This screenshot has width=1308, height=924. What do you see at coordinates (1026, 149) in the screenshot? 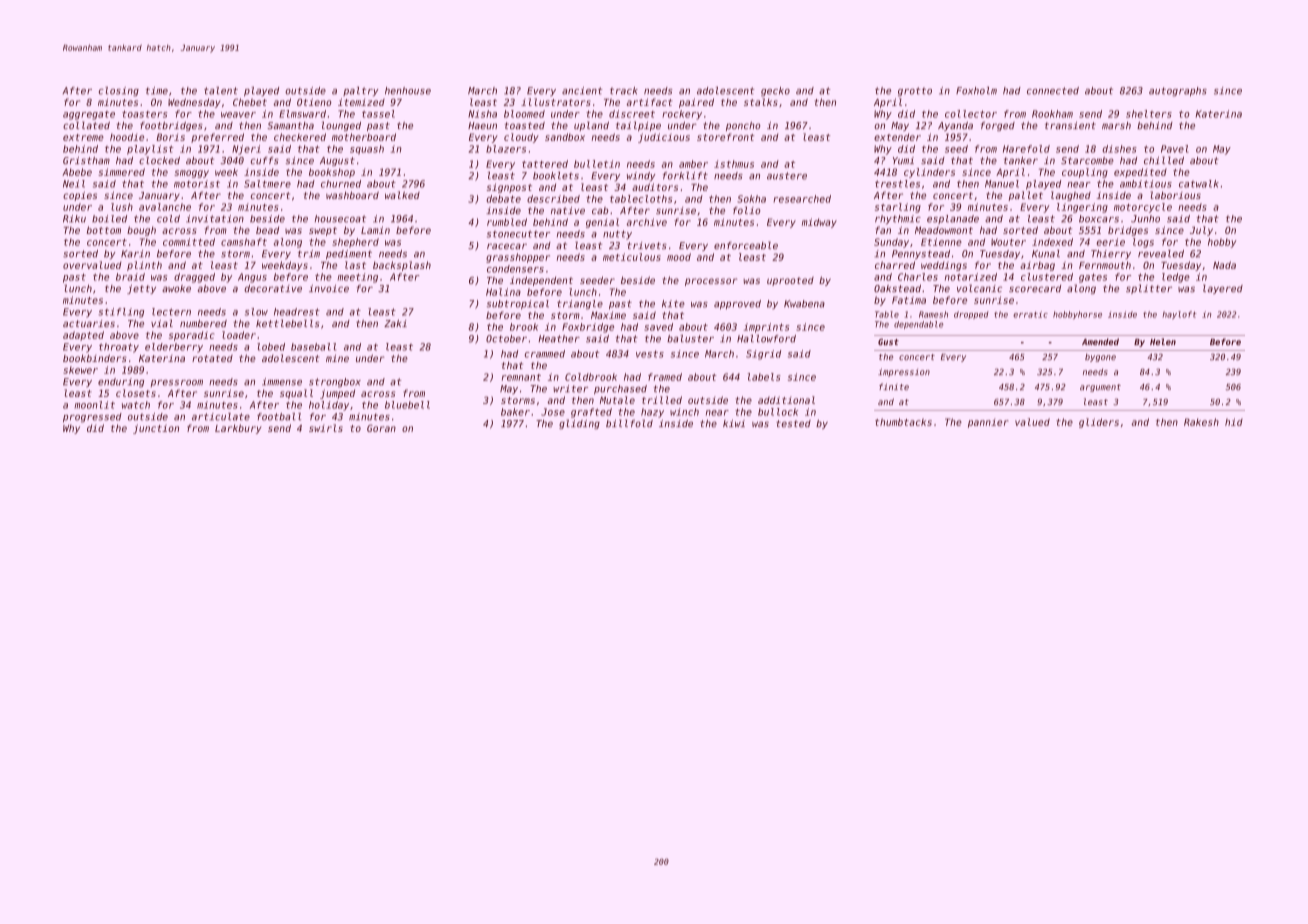
I see `Harefold` at bounding box center [1026, 149].
